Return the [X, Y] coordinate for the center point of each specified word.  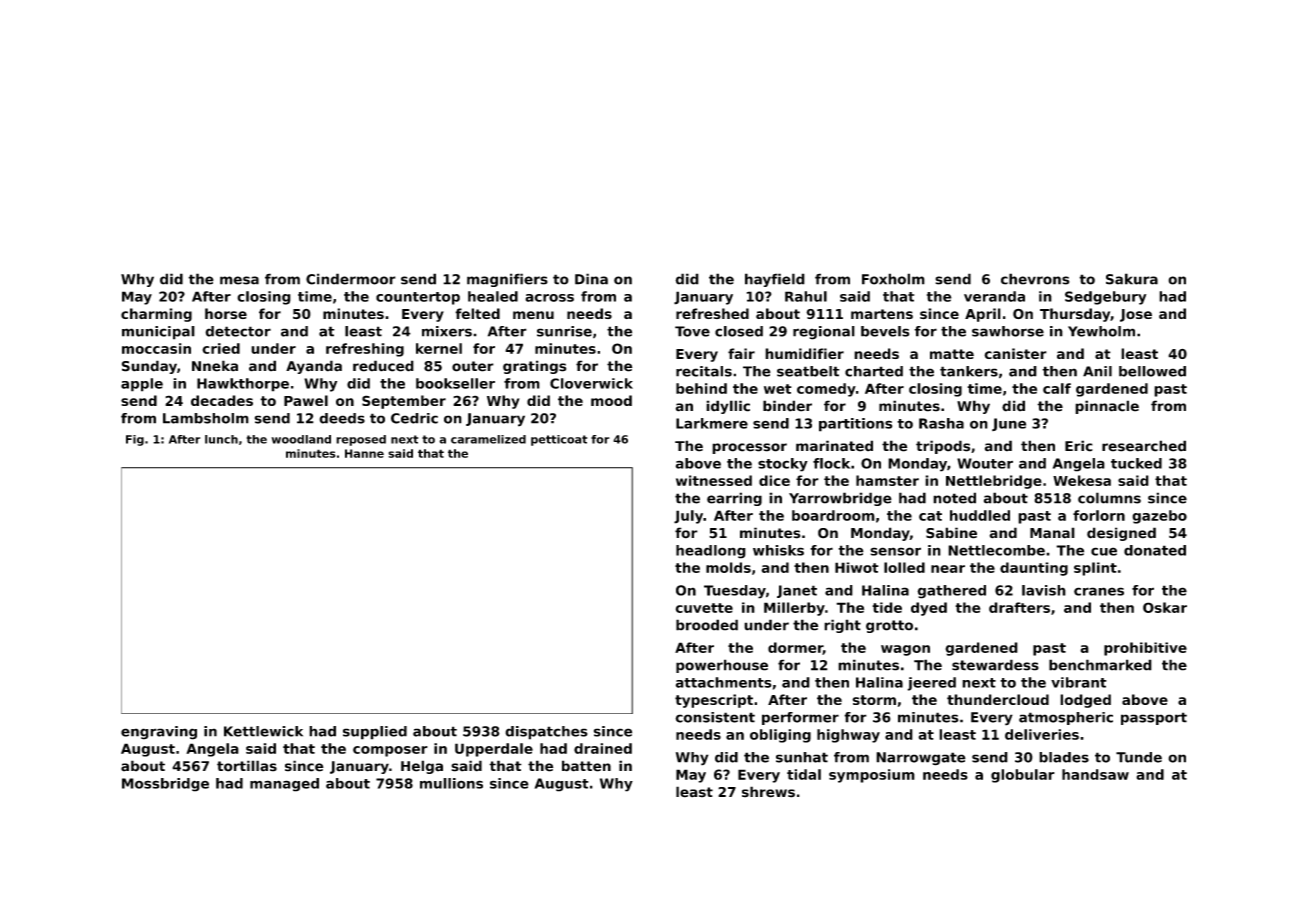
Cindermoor [351, 279]
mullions [451, 783]
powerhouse [722, 666]
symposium [872, 776]
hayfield [775, 280]
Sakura [1132, 279]
